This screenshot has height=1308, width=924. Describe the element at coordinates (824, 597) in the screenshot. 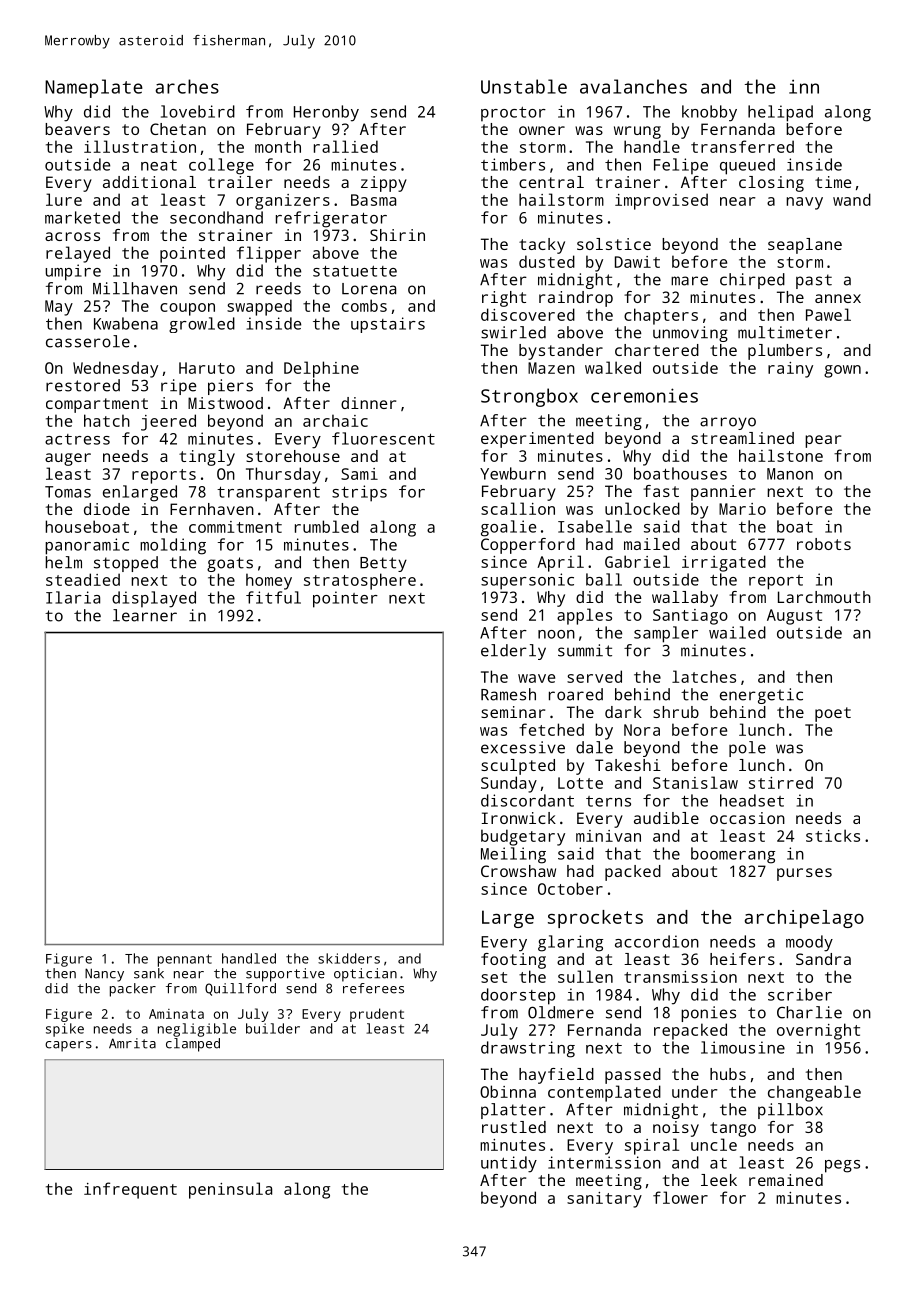

I see `Larchmouth` at that location.
